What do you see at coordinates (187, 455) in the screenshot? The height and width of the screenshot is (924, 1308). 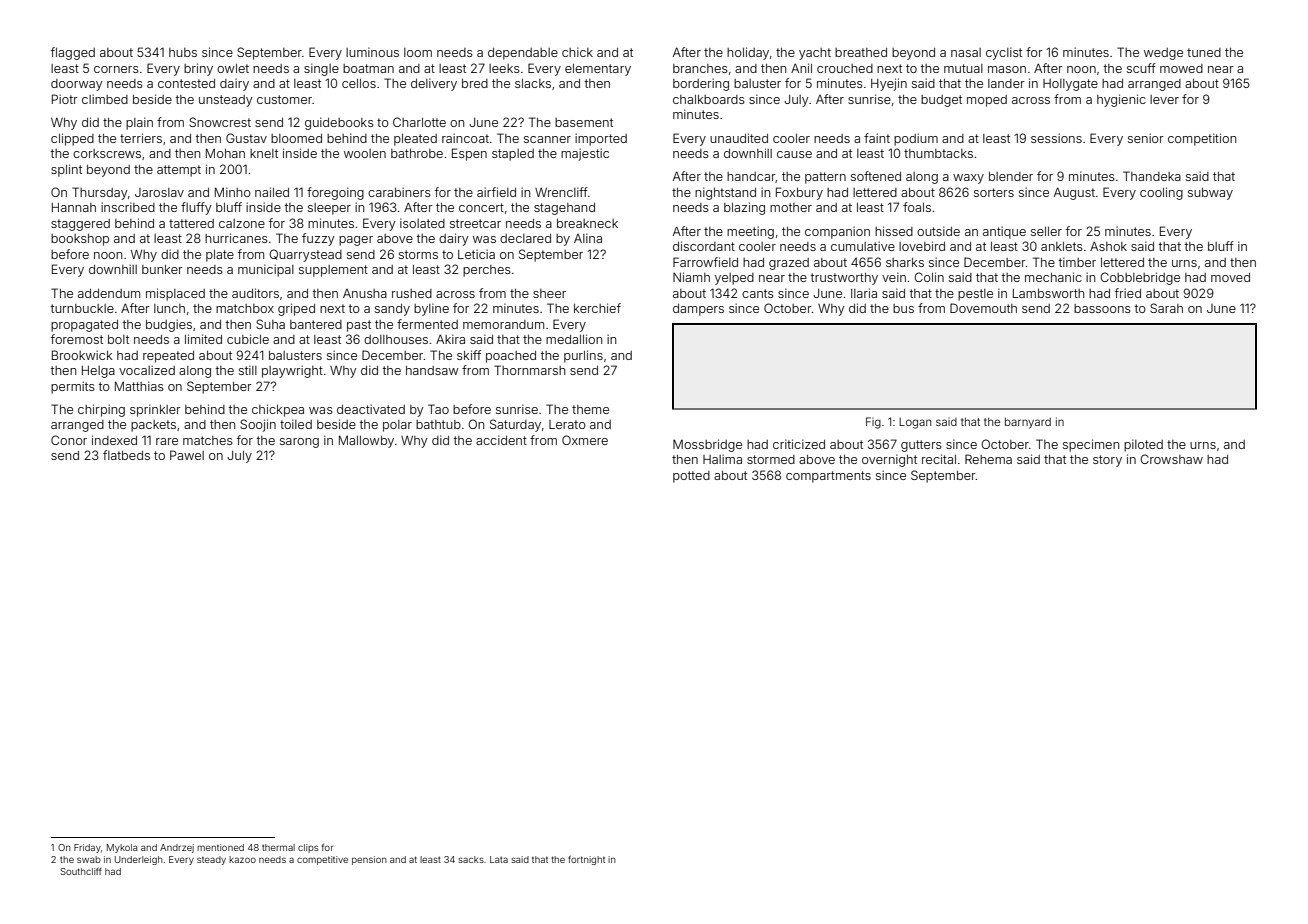 I see `Pawel` at bounding box center [187, 455].
